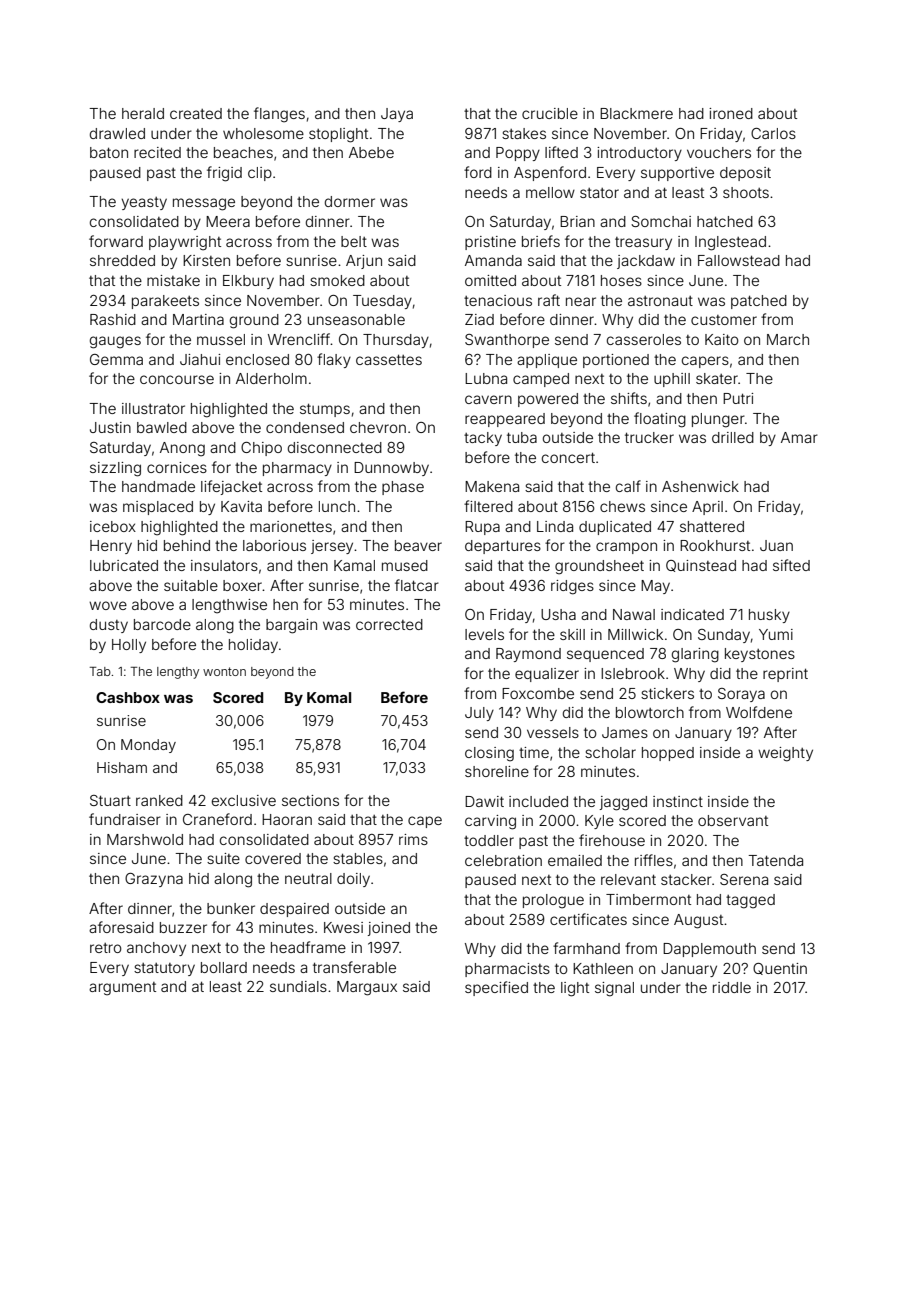  I want to click on Kirsten, so click(206, 260).
